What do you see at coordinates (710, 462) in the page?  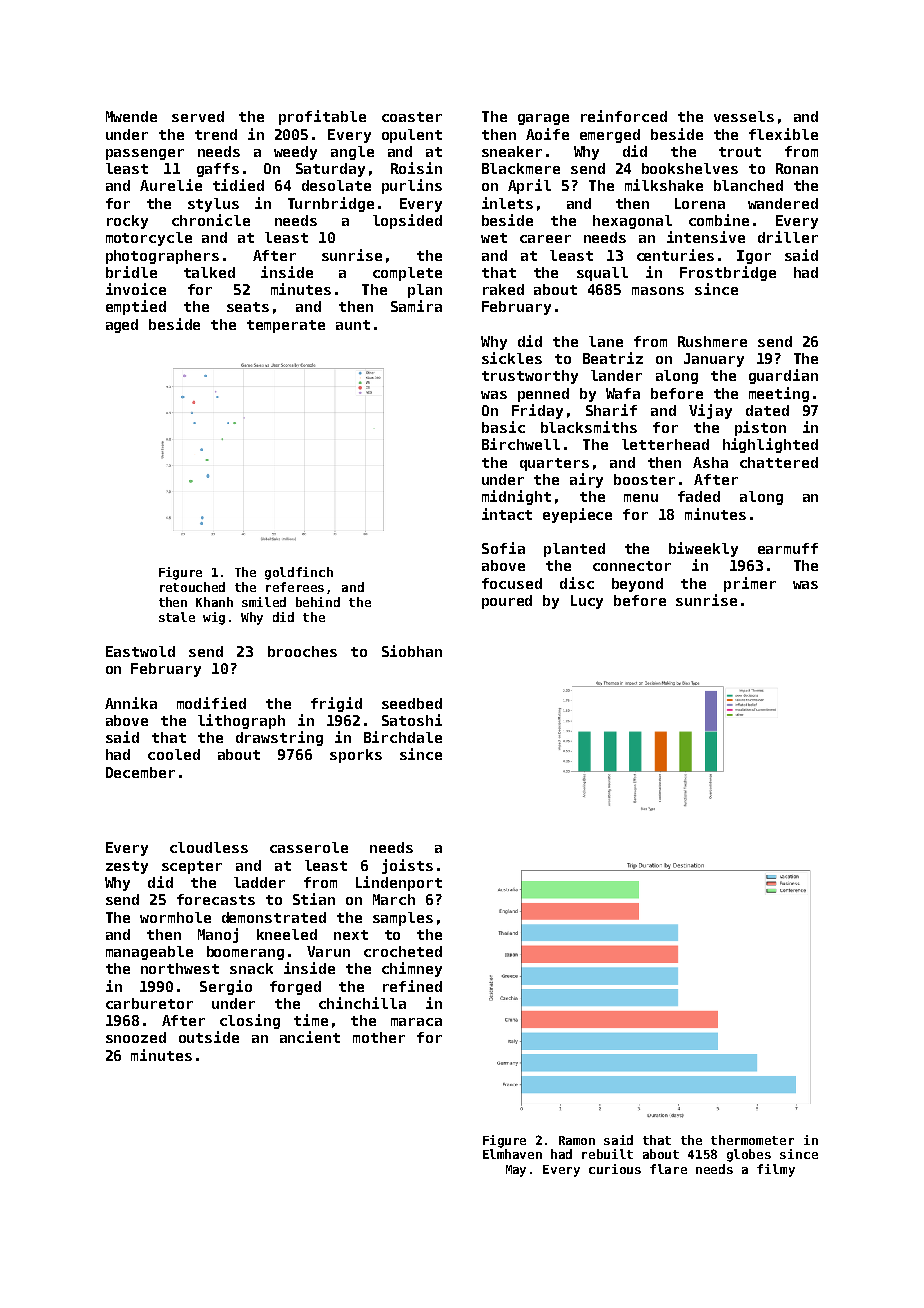 I see `Asha` at bounding box center [710, 462].
